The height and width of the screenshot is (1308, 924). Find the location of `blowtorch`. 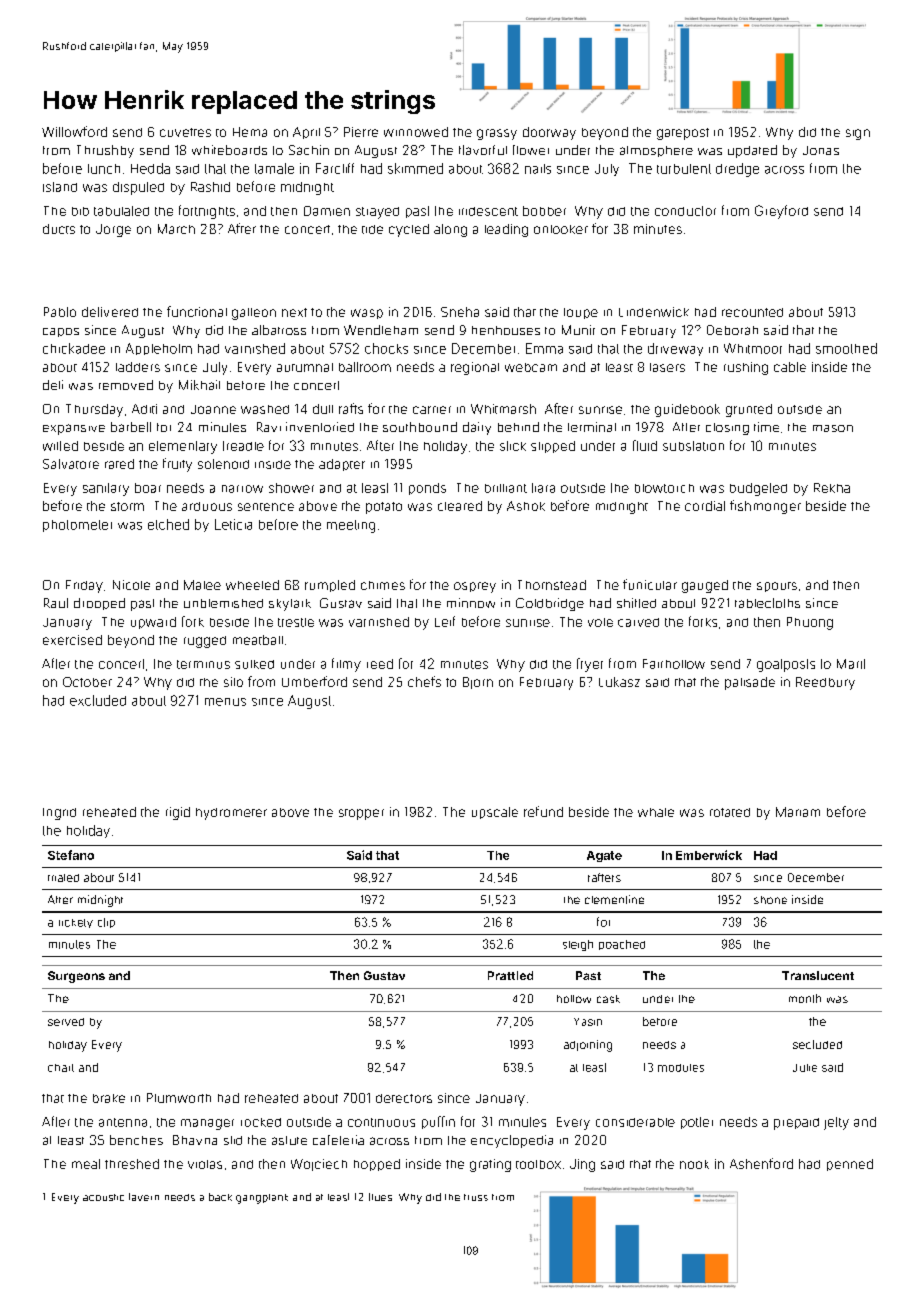

blowtorch is located at coordinates (664, 488).
